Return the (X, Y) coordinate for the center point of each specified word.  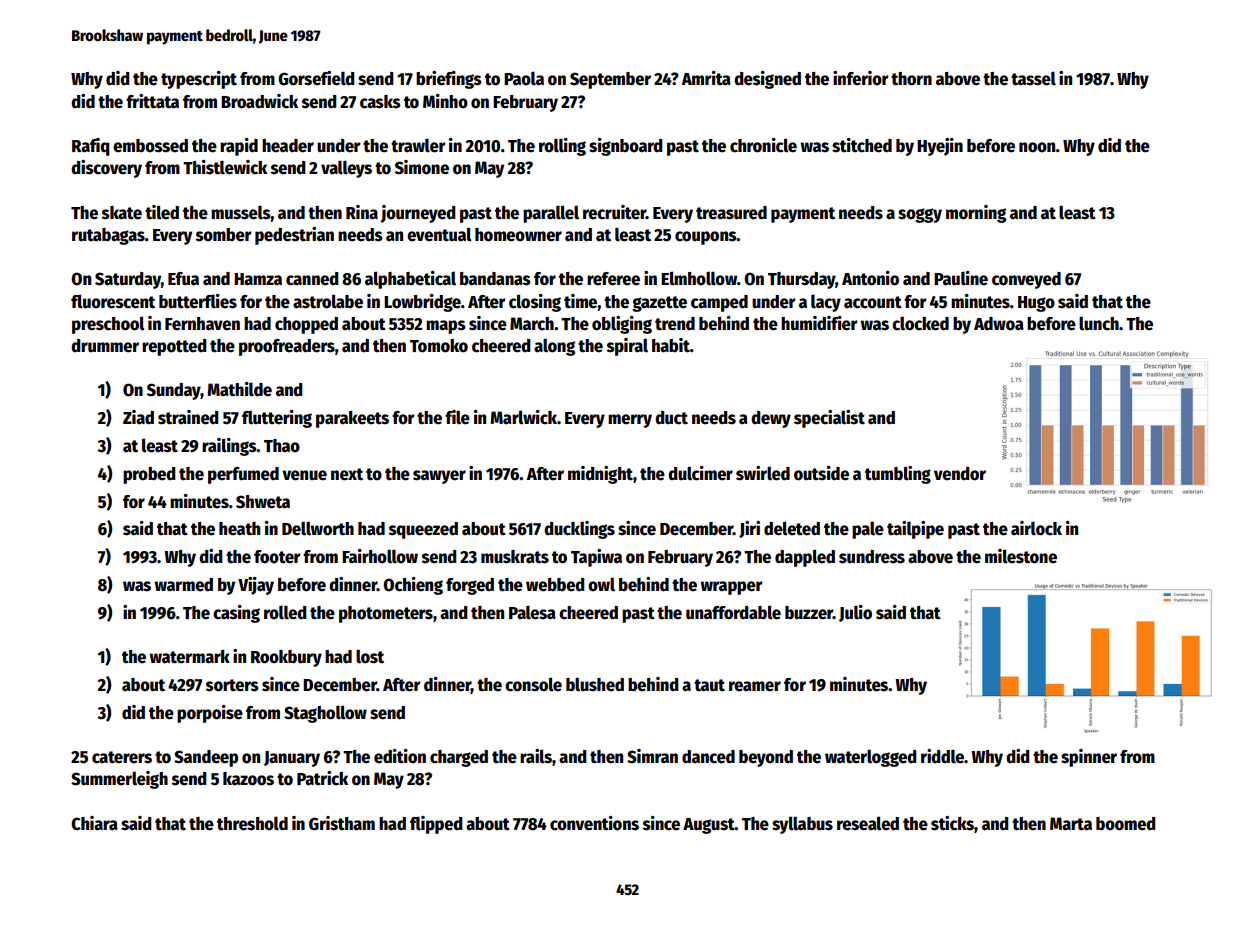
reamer (755, 686)
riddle (942, 756)
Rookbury (286, 658)
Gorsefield (316, 78)
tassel (1033, 78)
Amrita (706, 78)
